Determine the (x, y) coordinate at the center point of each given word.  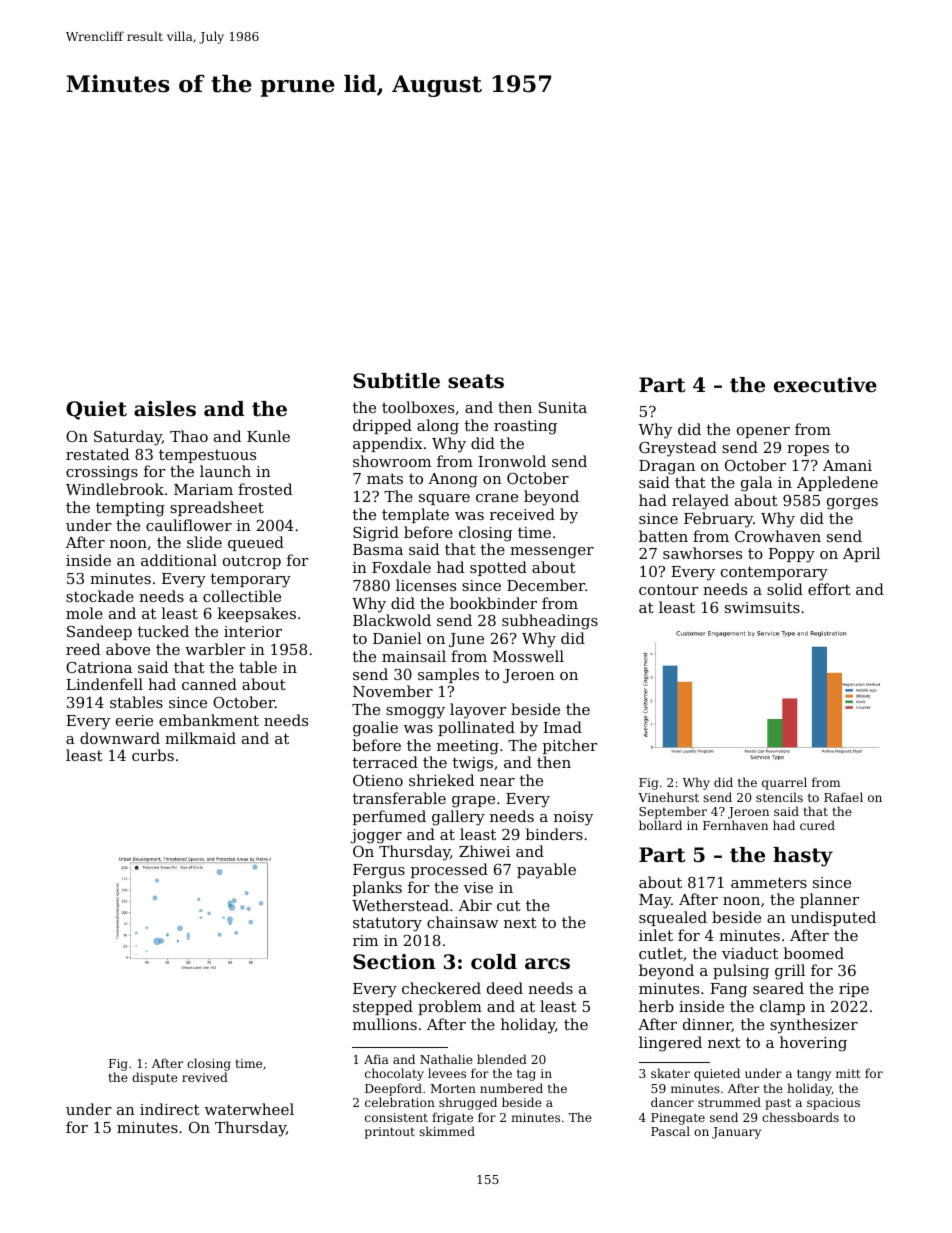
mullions (385, 1024)
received (522, 514)
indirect (170, 1109)
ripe (854, 990)
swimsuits (762, 607)
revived (205, 1077)
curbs (153, 755)
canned (209, 684)
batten (663, 536)
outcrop (252, 562)
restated (97, 454)
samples (448, 675)
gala (757, 484)
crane (497, 498)
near (497, 782)
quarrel (784, 783)
